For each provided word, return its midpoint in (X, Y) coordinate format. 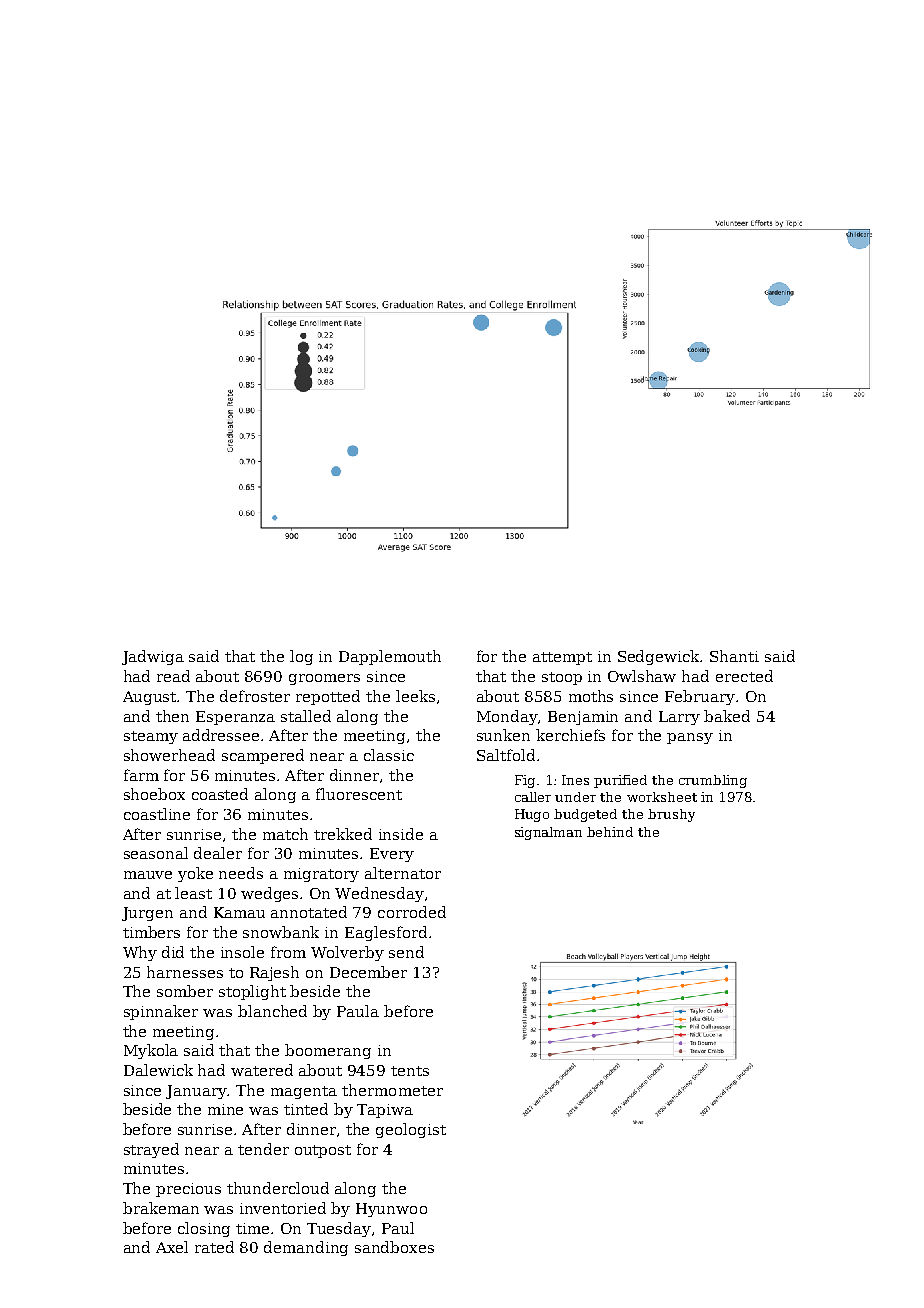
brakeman (161, 1208)
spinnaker (161, 1012)
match (285, 834)
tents (410, 1071)
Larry (679, 718)
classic (389, 755)
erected (744, 676)
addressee (221, 735)
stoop (562, 678)
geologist (411, 1130)
